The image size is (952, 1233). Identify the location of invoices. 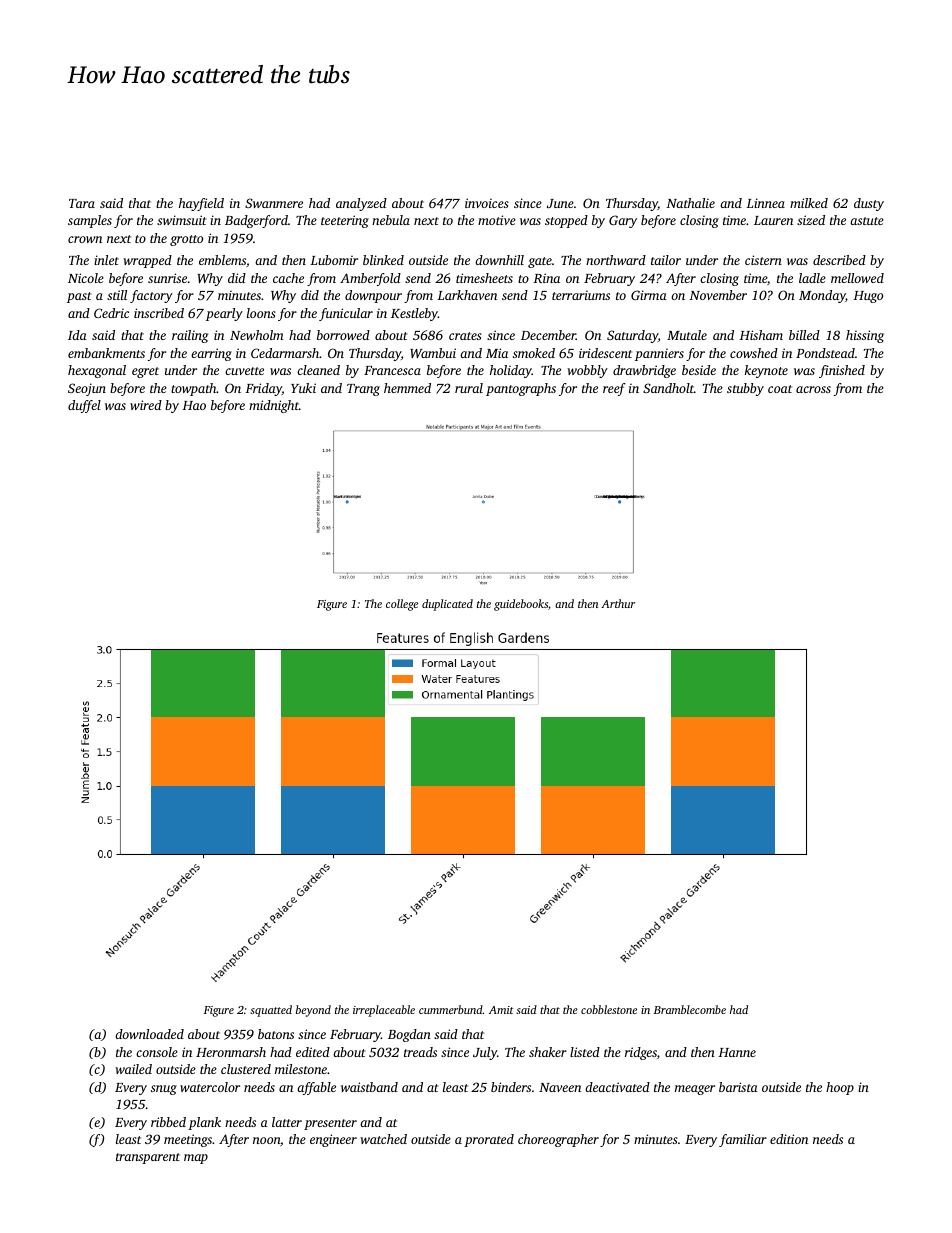
(487, 203).
